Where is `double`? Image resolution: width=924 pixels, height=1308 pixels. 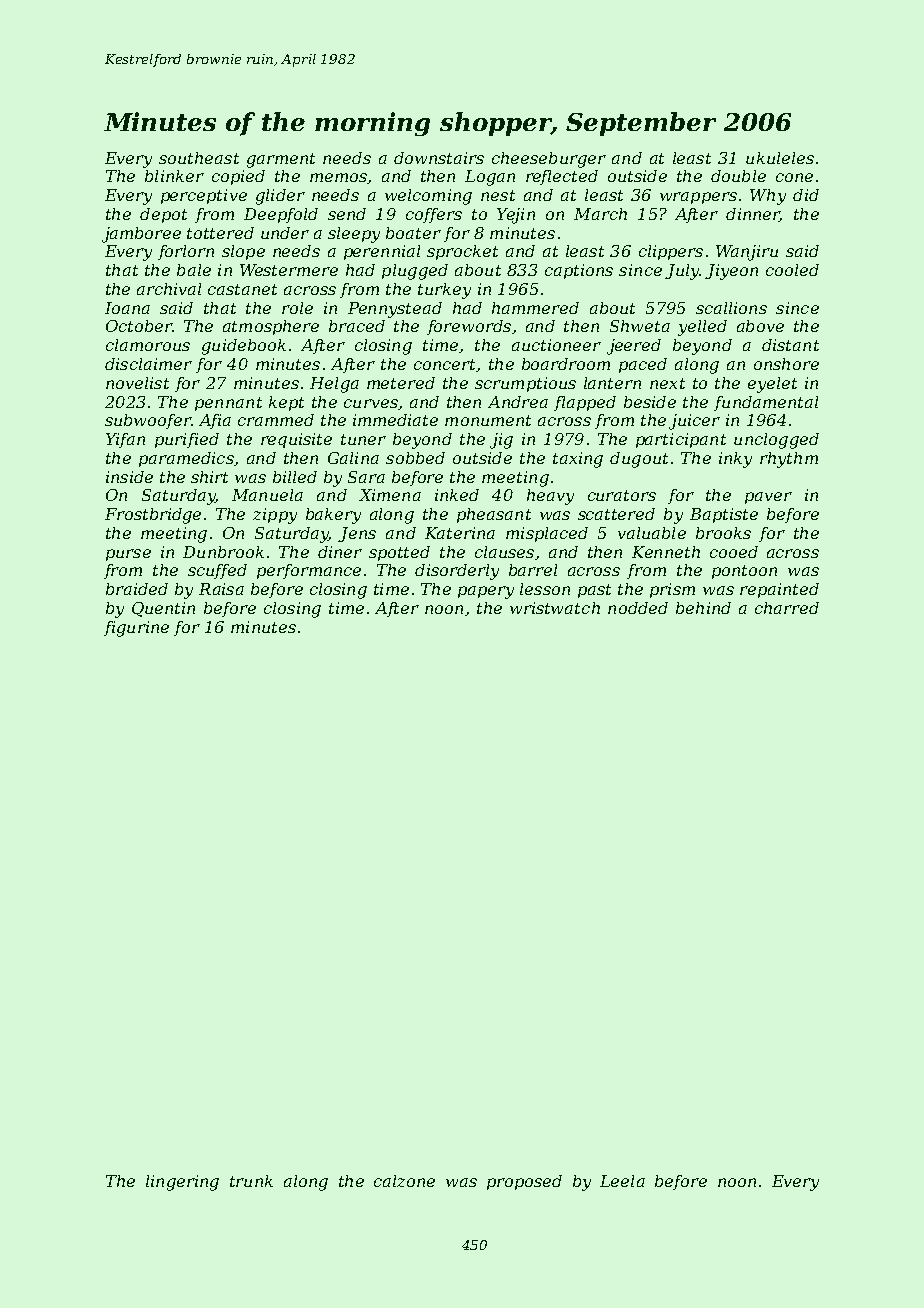 double is located at coordinates (738, 176).
